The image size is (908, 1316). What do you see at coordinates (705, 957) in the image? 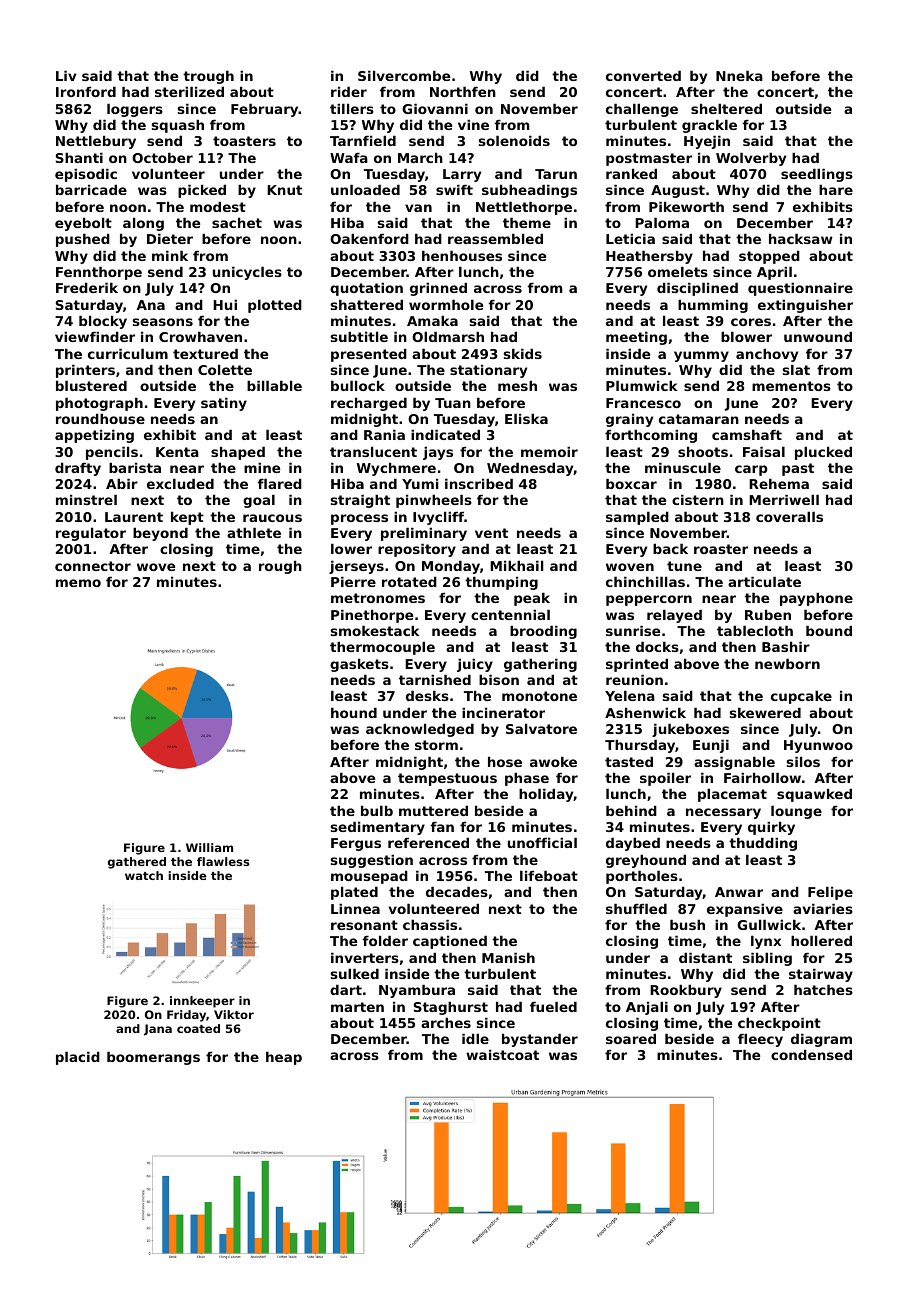
I see `distant` at bounding box center [705, 957].
